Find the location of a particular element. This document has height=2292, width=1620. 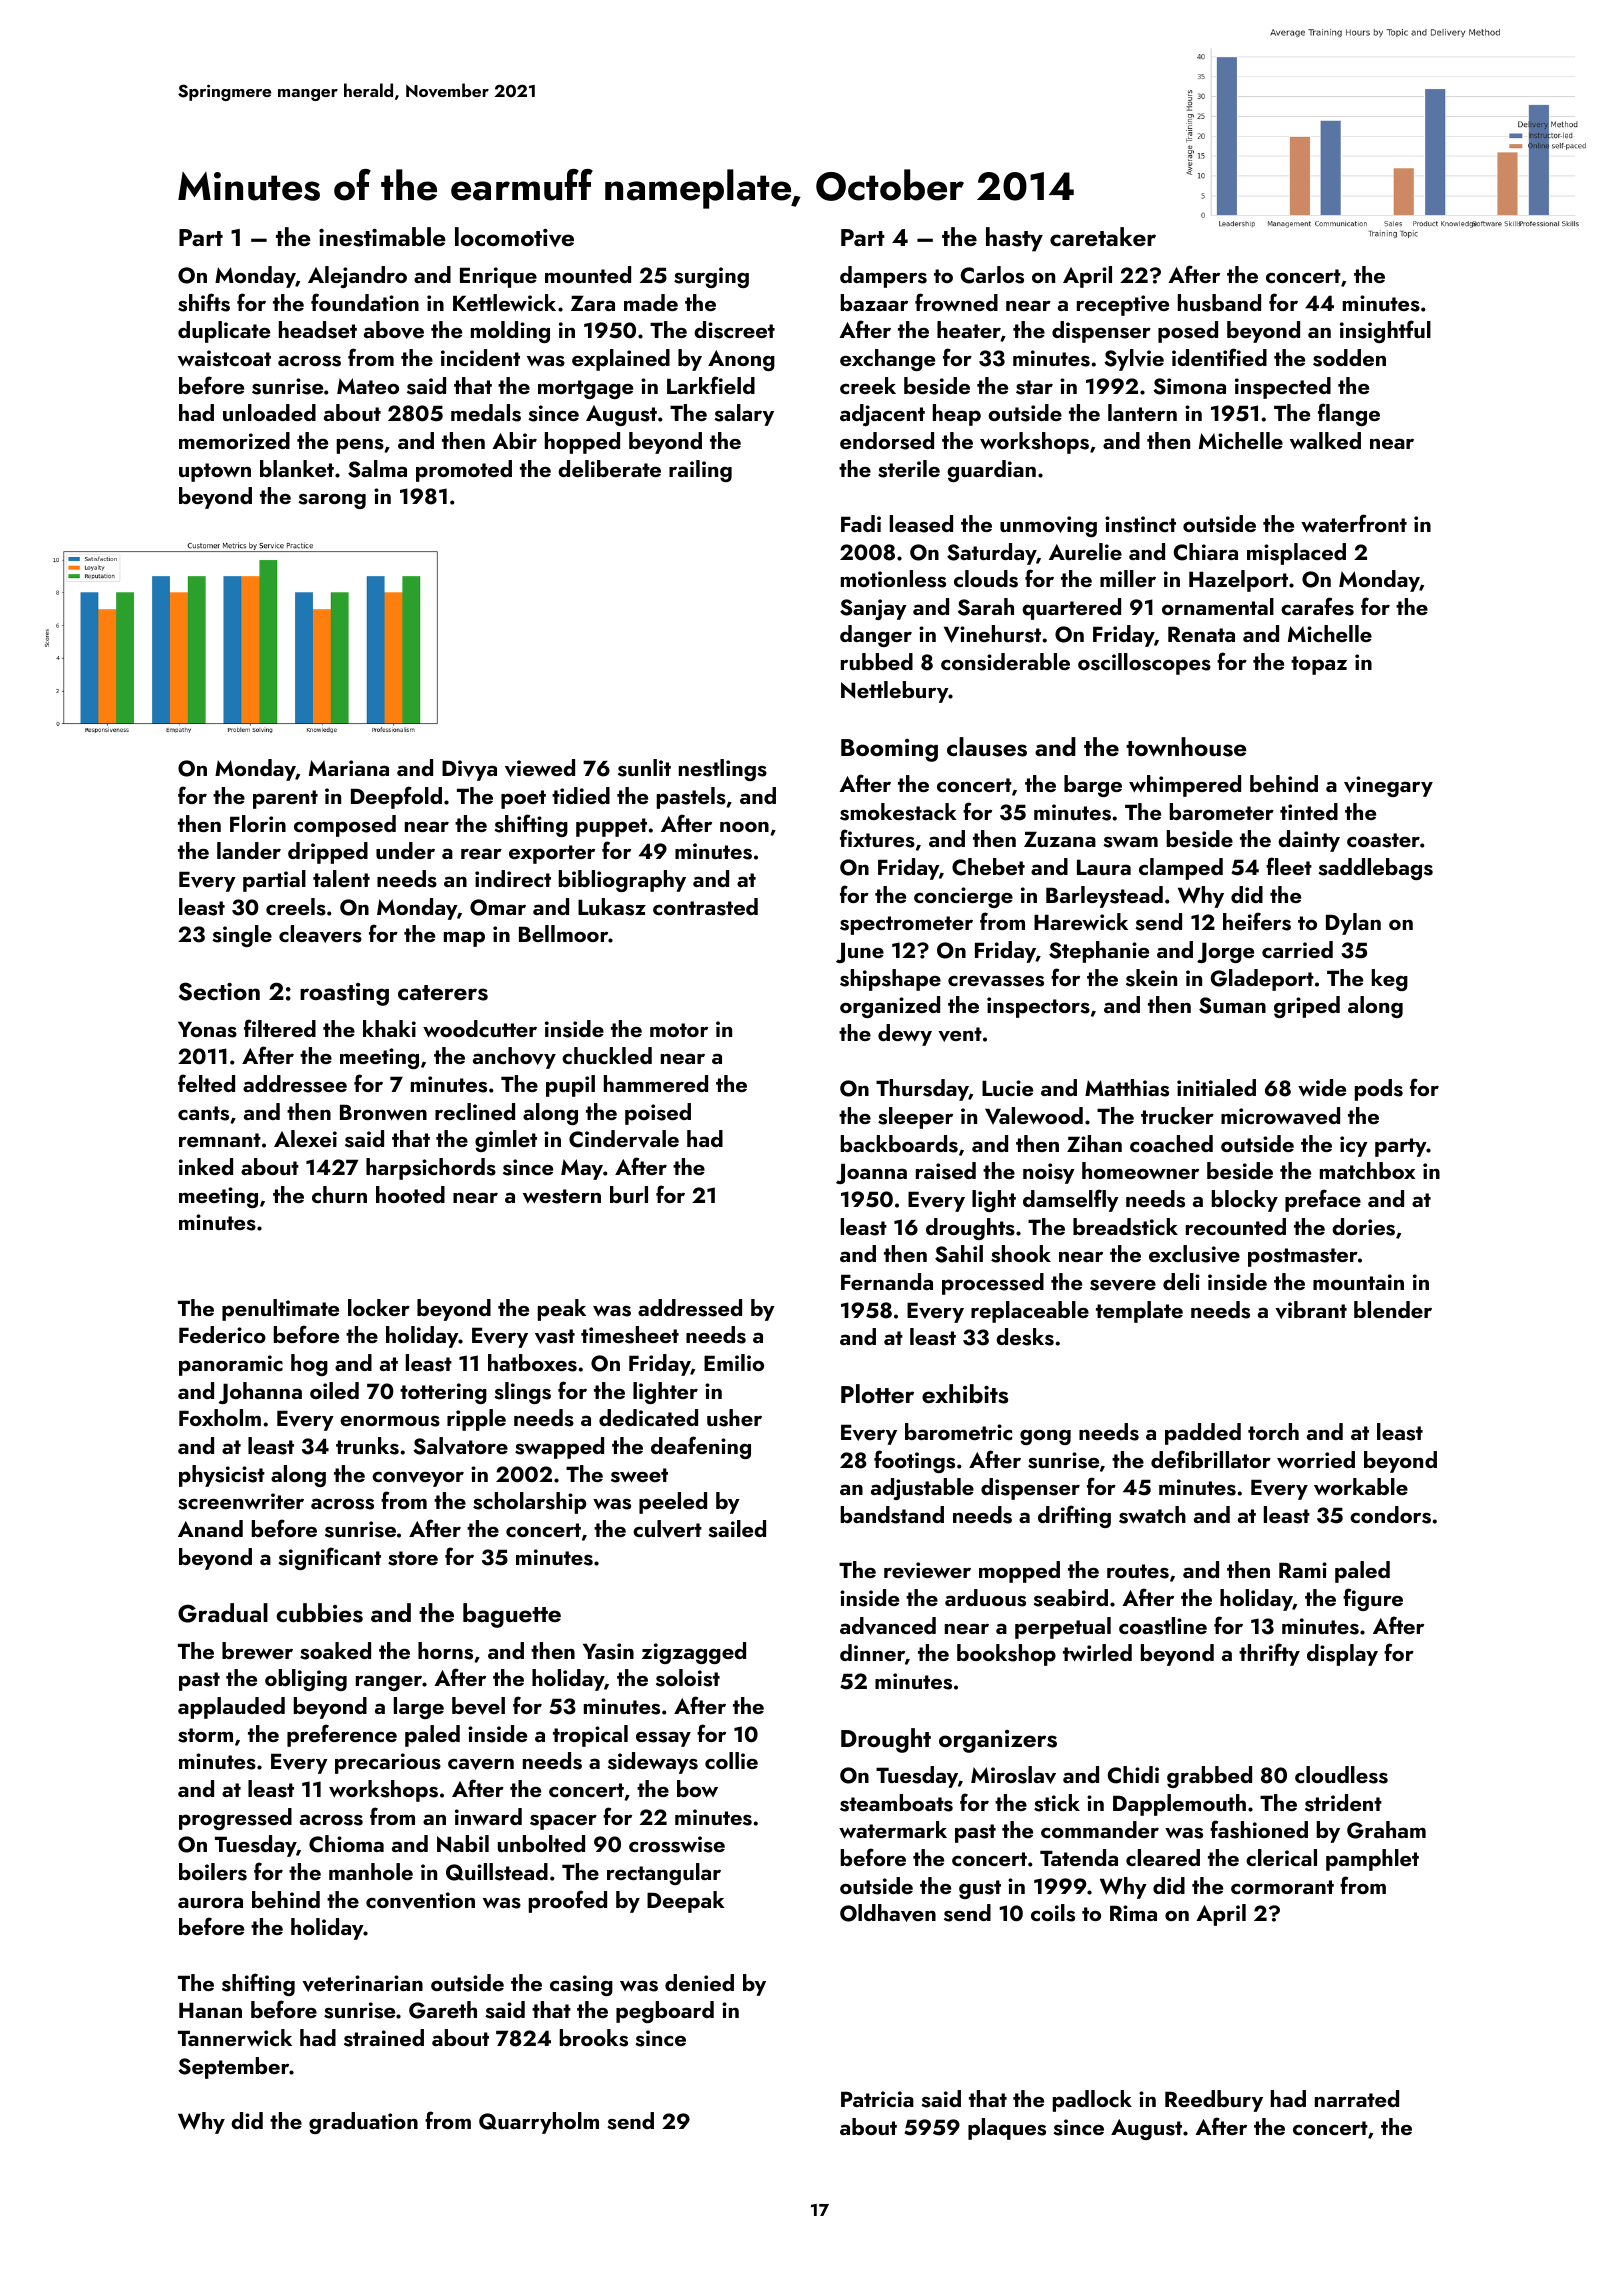

Emilio is located at coordinates (734, 1362).
